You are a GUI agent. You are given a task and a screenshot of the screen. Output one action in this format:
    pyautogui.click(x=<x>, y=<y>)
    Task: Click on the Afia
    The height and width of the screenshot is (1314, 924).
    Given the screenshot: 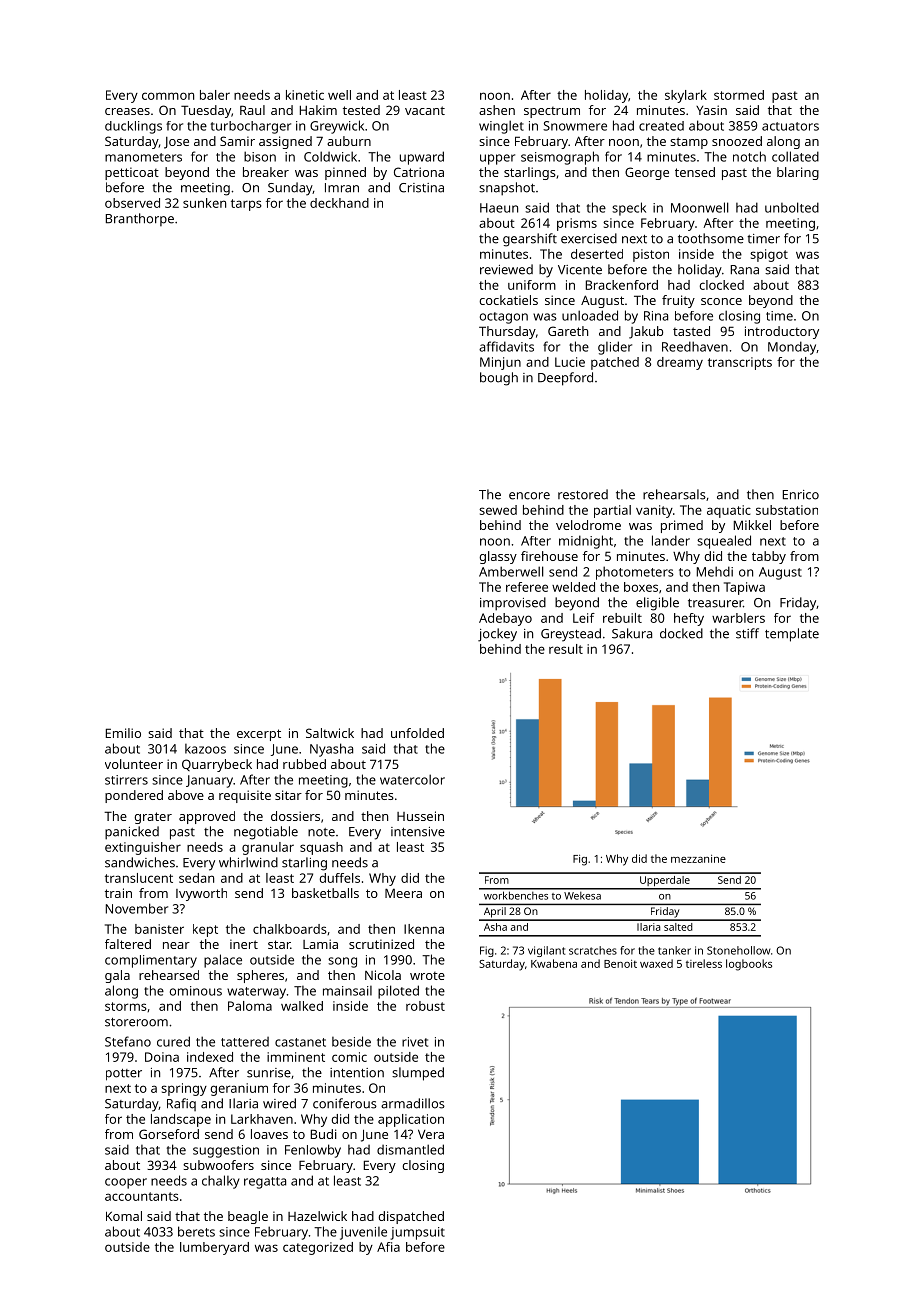 What is the action you would take?
    pyautogui.click(x=388, y=1247)
